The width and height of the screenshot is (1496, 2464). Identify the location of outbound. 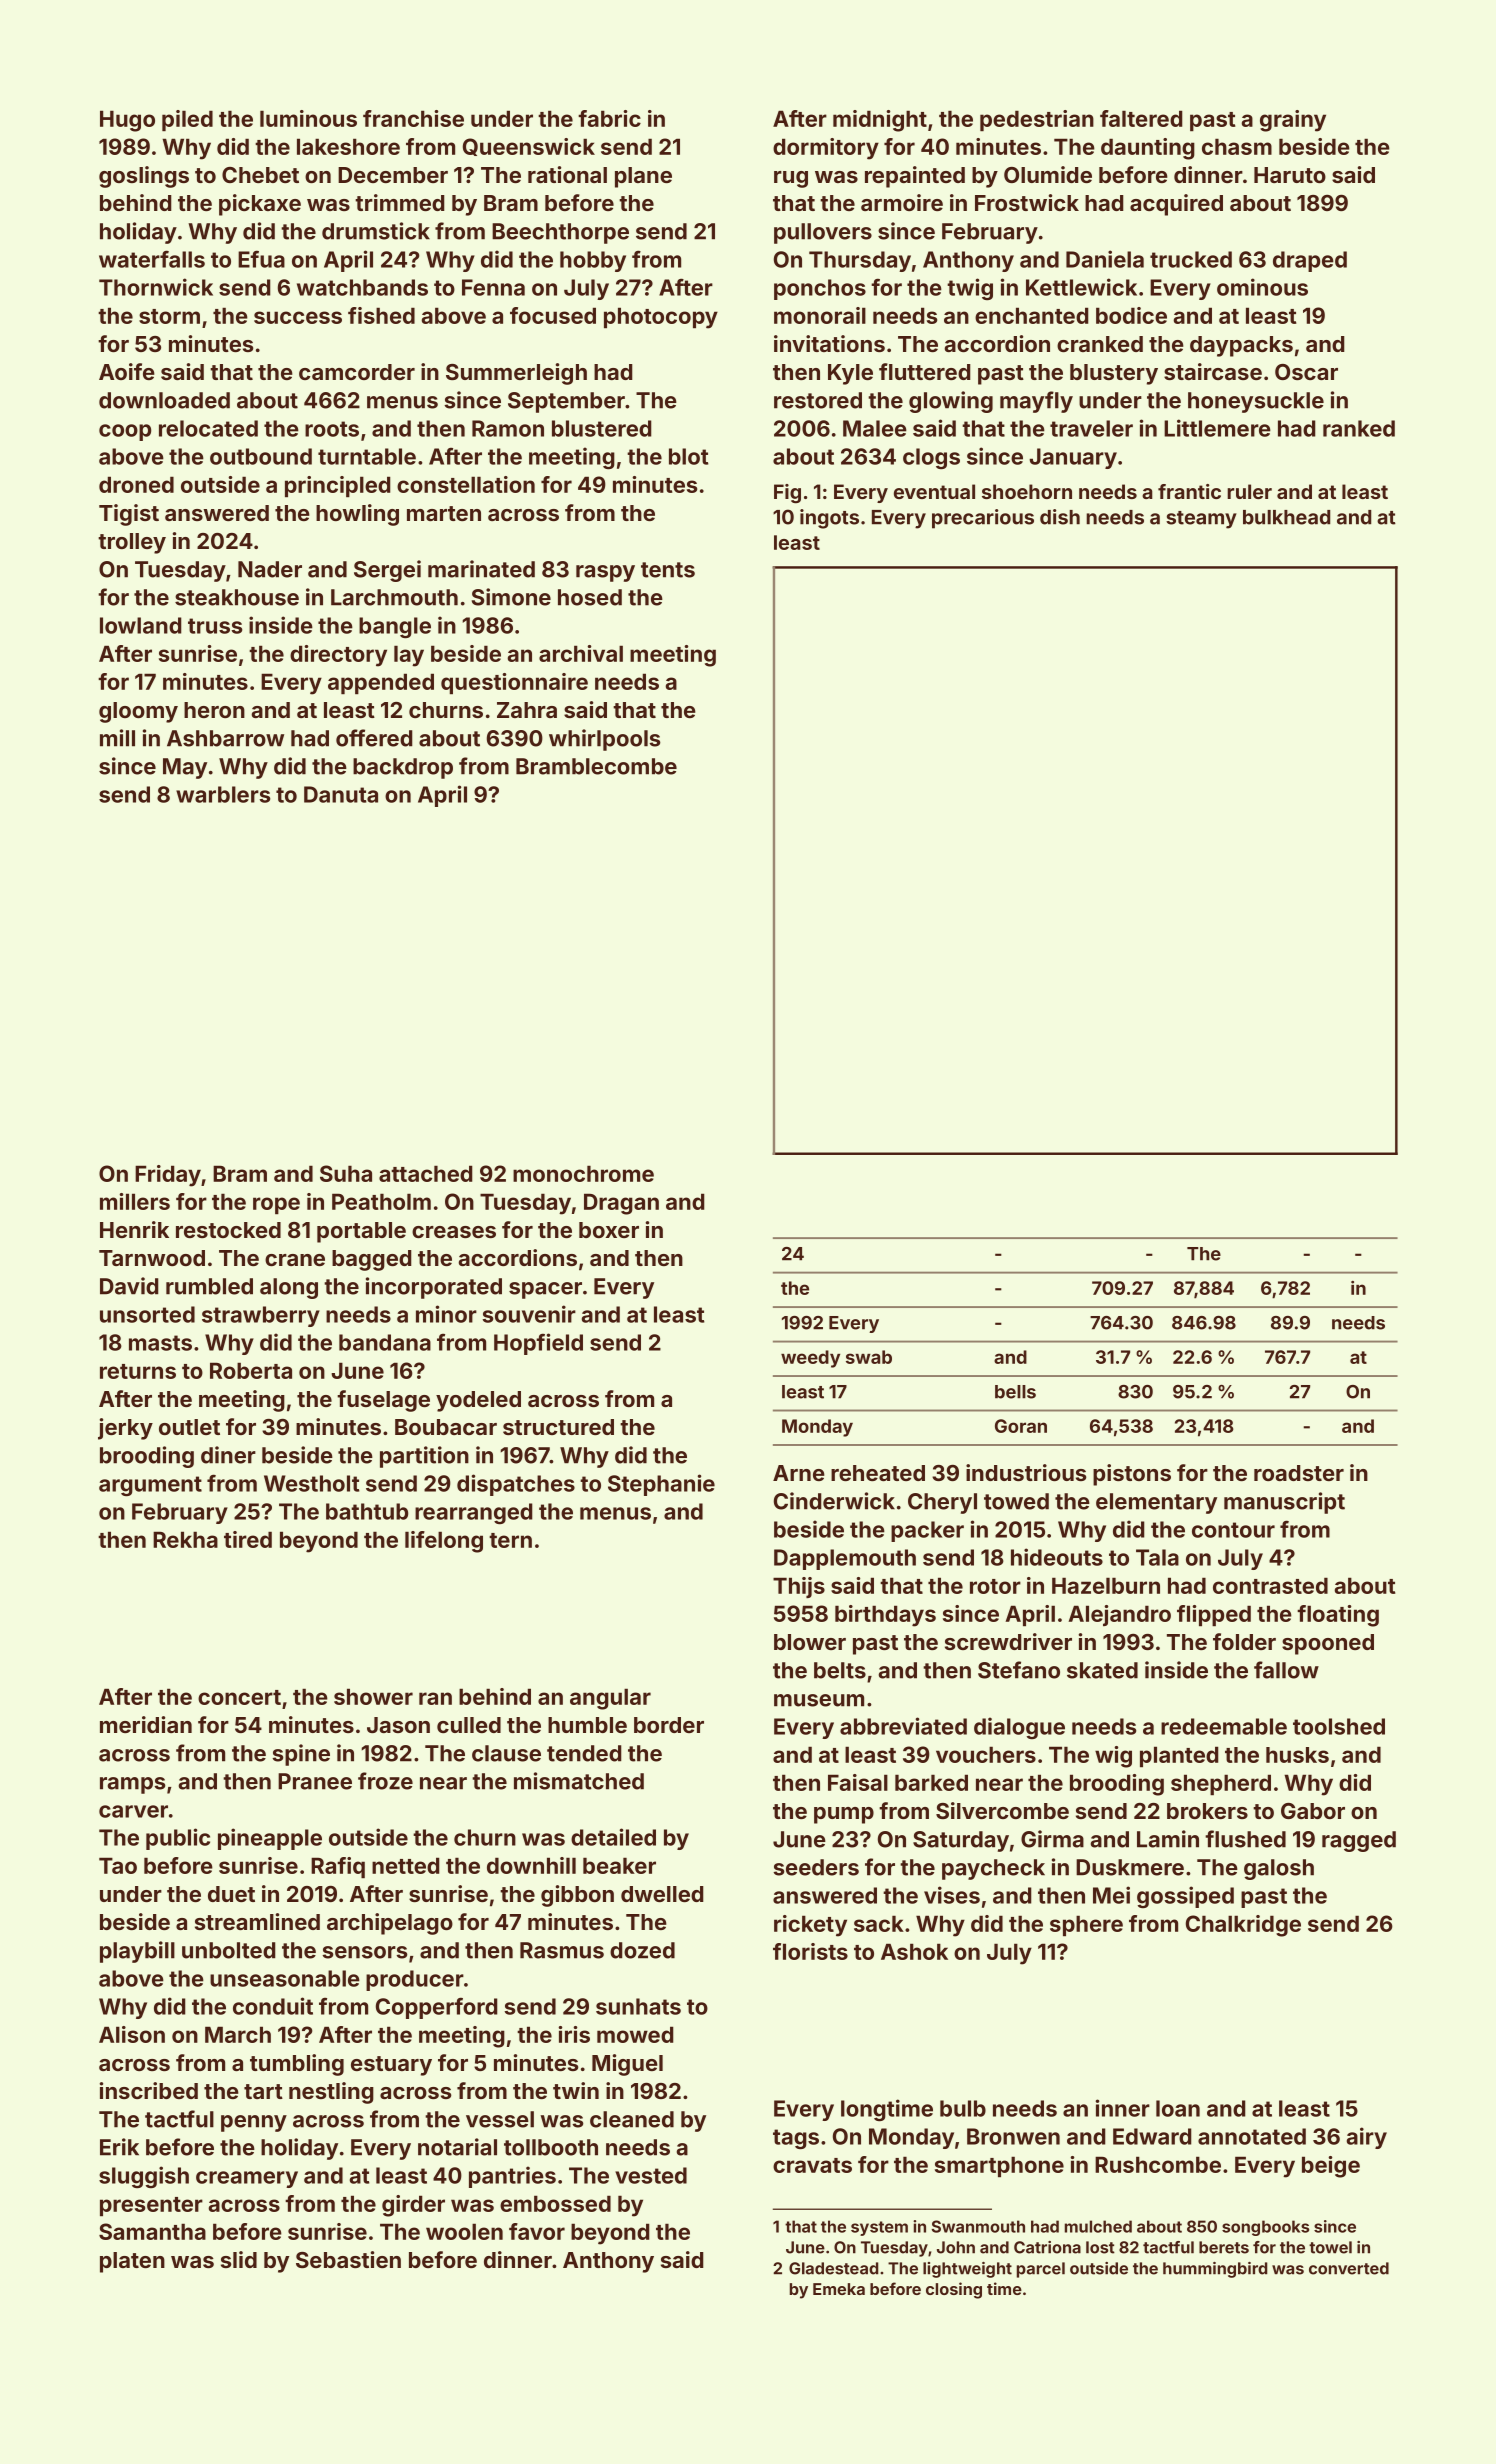
(261, 456).
